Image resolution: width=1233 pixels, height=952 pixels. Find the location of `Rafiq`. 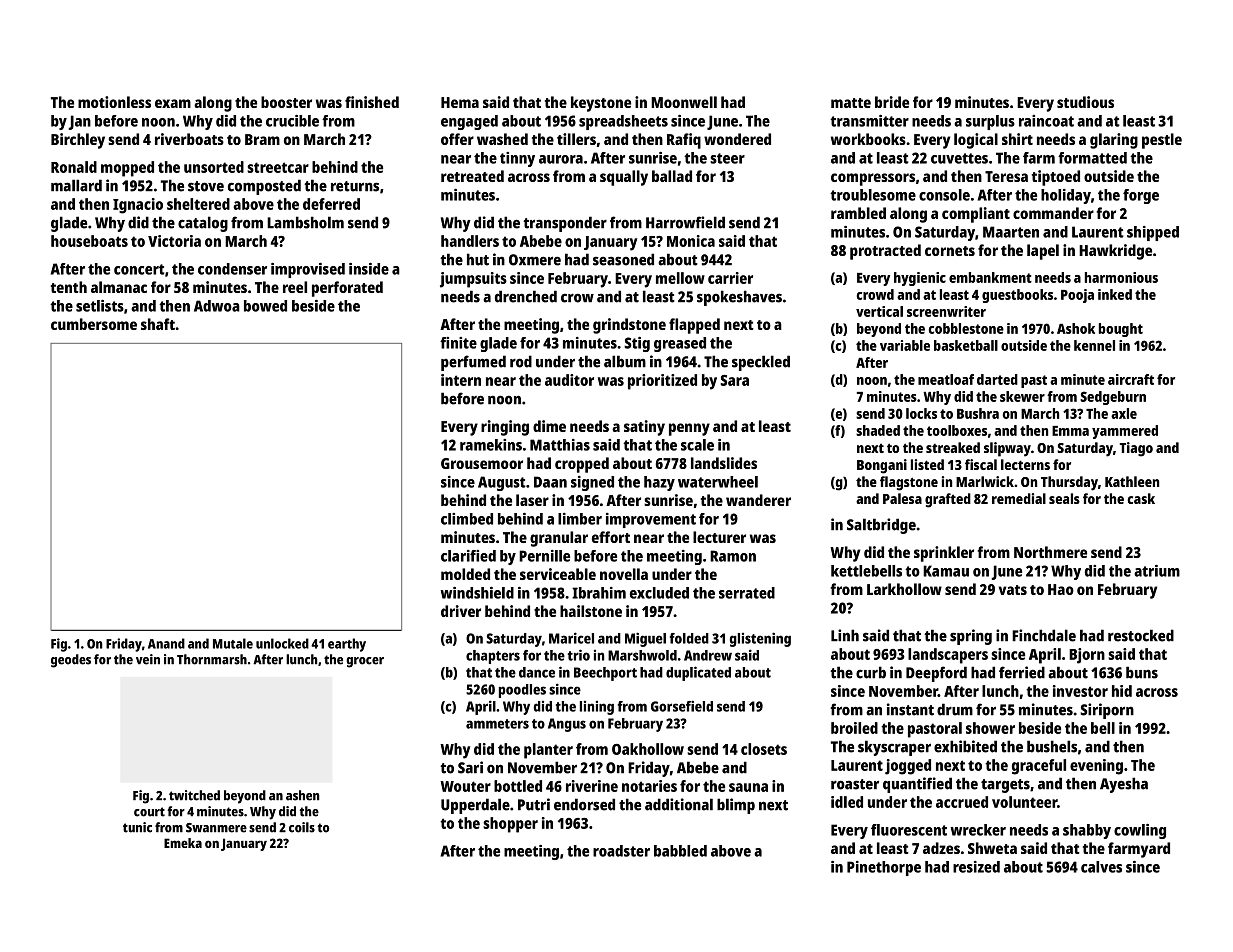

Rafiq is located at coordinates (684, 141).
